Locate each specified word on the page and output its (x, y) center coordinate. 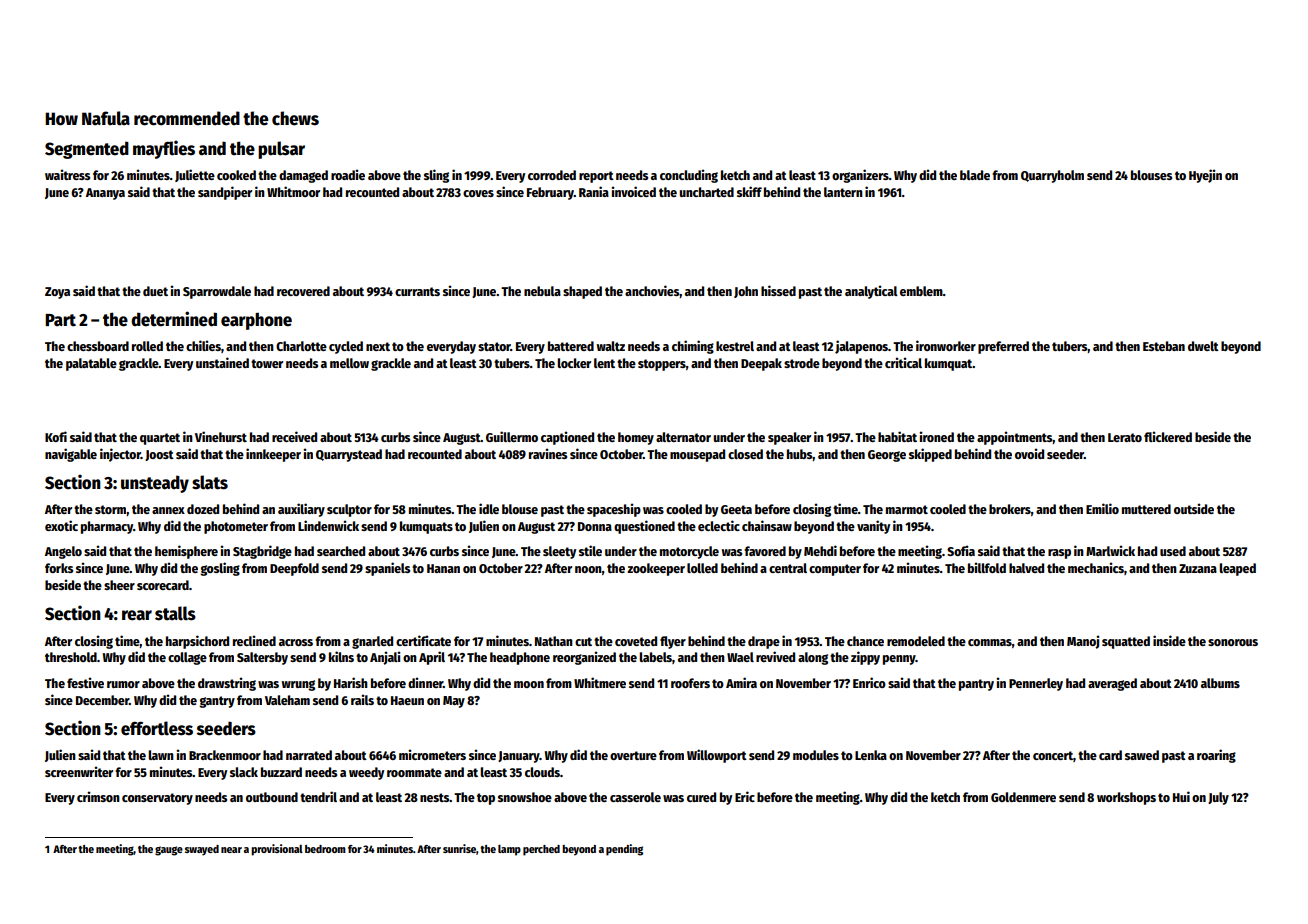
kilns (341, 656)
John (746, 292)
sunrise (459, 848)
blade (975, 175)
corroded (552, 175)
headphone (520, 658)
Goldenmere (1023, 797)
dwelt (1203, 346)
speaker (789, 438)
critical (903, 362)
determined (174, 319)
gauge (169, 851)
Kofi (56, 436)
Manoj (1083, 642)
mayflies (164, 149)
